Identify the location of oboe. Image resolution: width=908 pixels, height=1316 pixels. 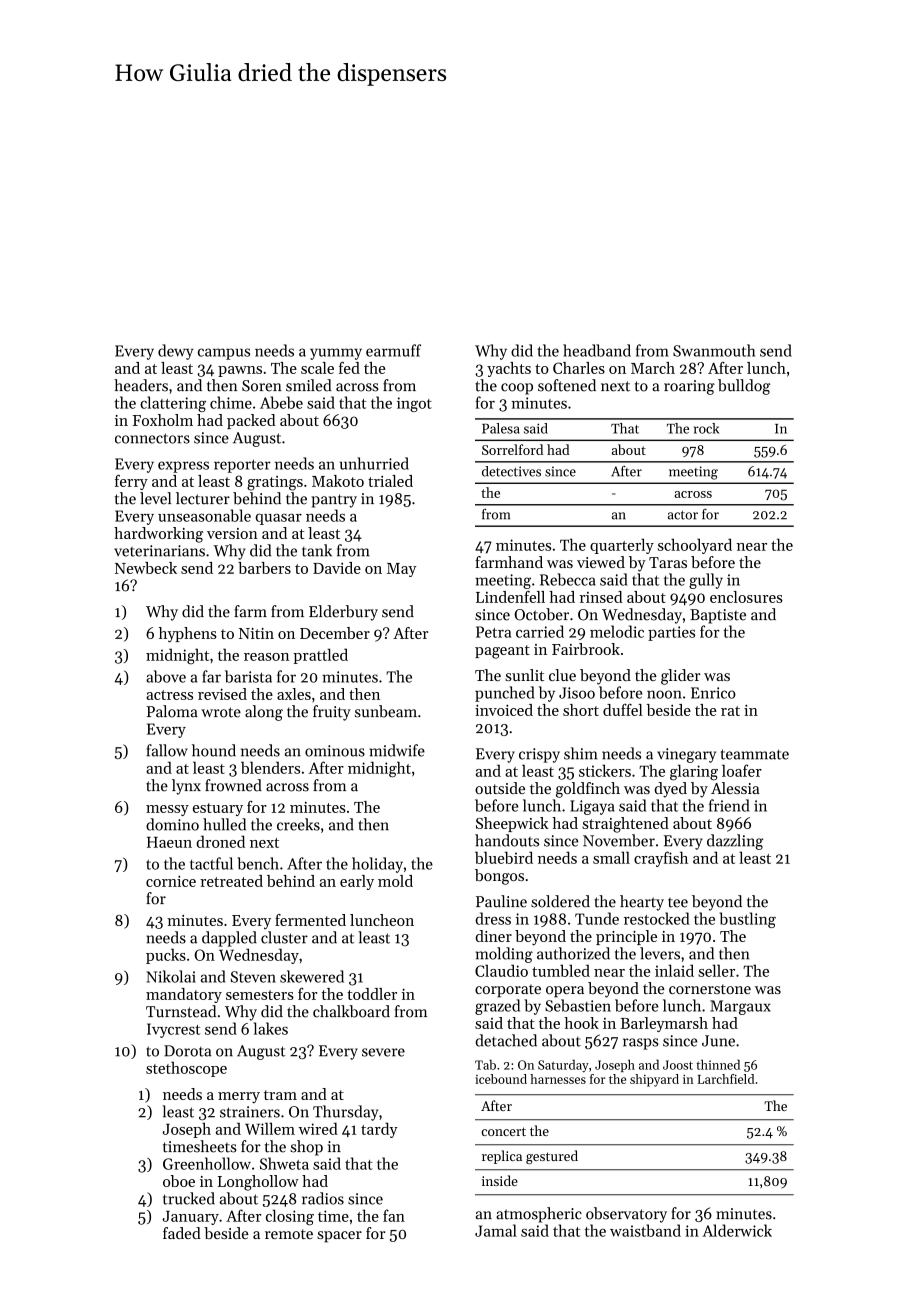
(179, 1181).
